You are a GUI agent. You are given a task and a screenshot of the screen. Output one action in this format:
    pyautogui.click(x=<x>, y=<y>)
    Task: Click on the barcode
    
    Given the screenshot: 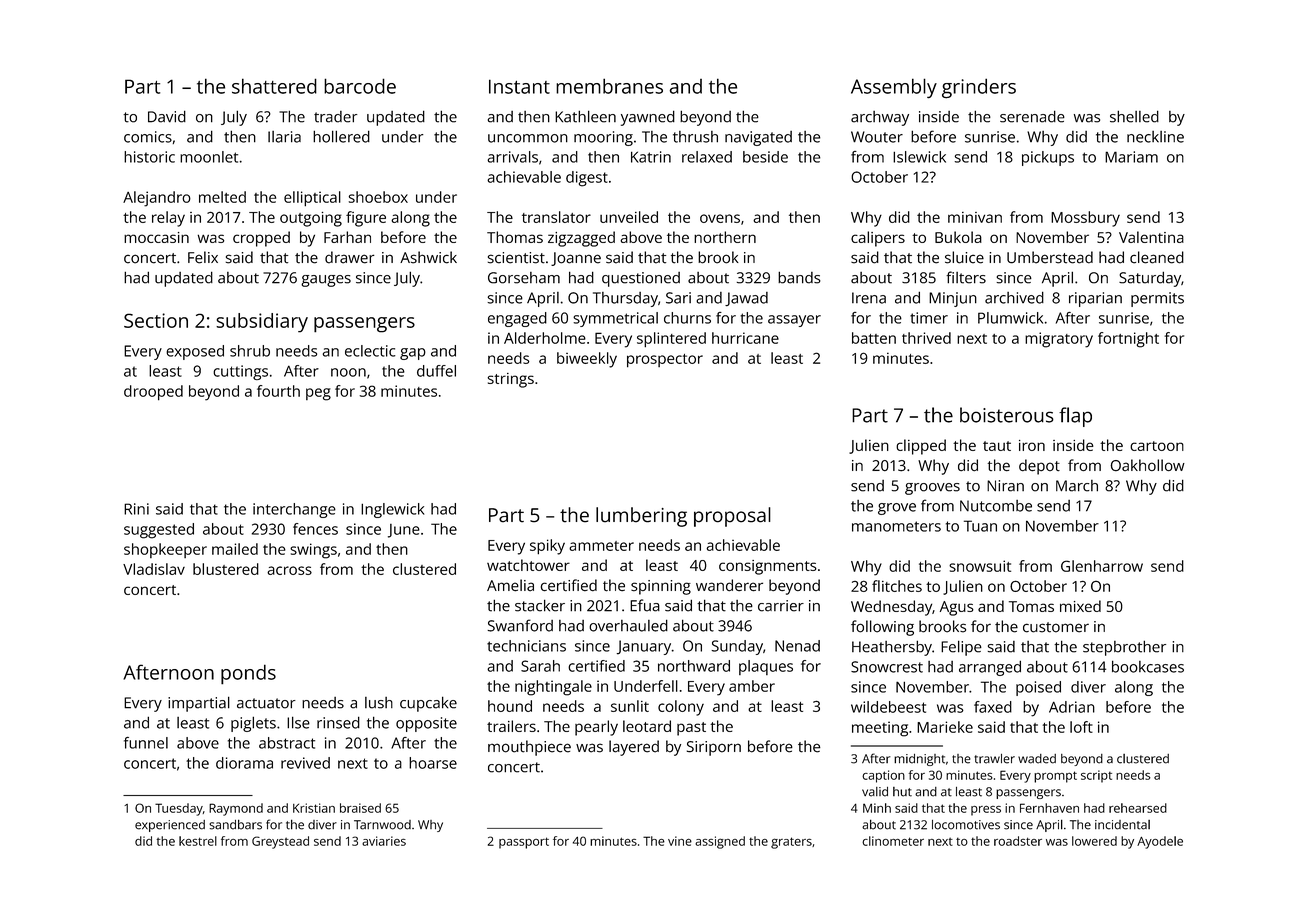 What is the action you would take?
    pyautogui.click(x=360, y=86)
